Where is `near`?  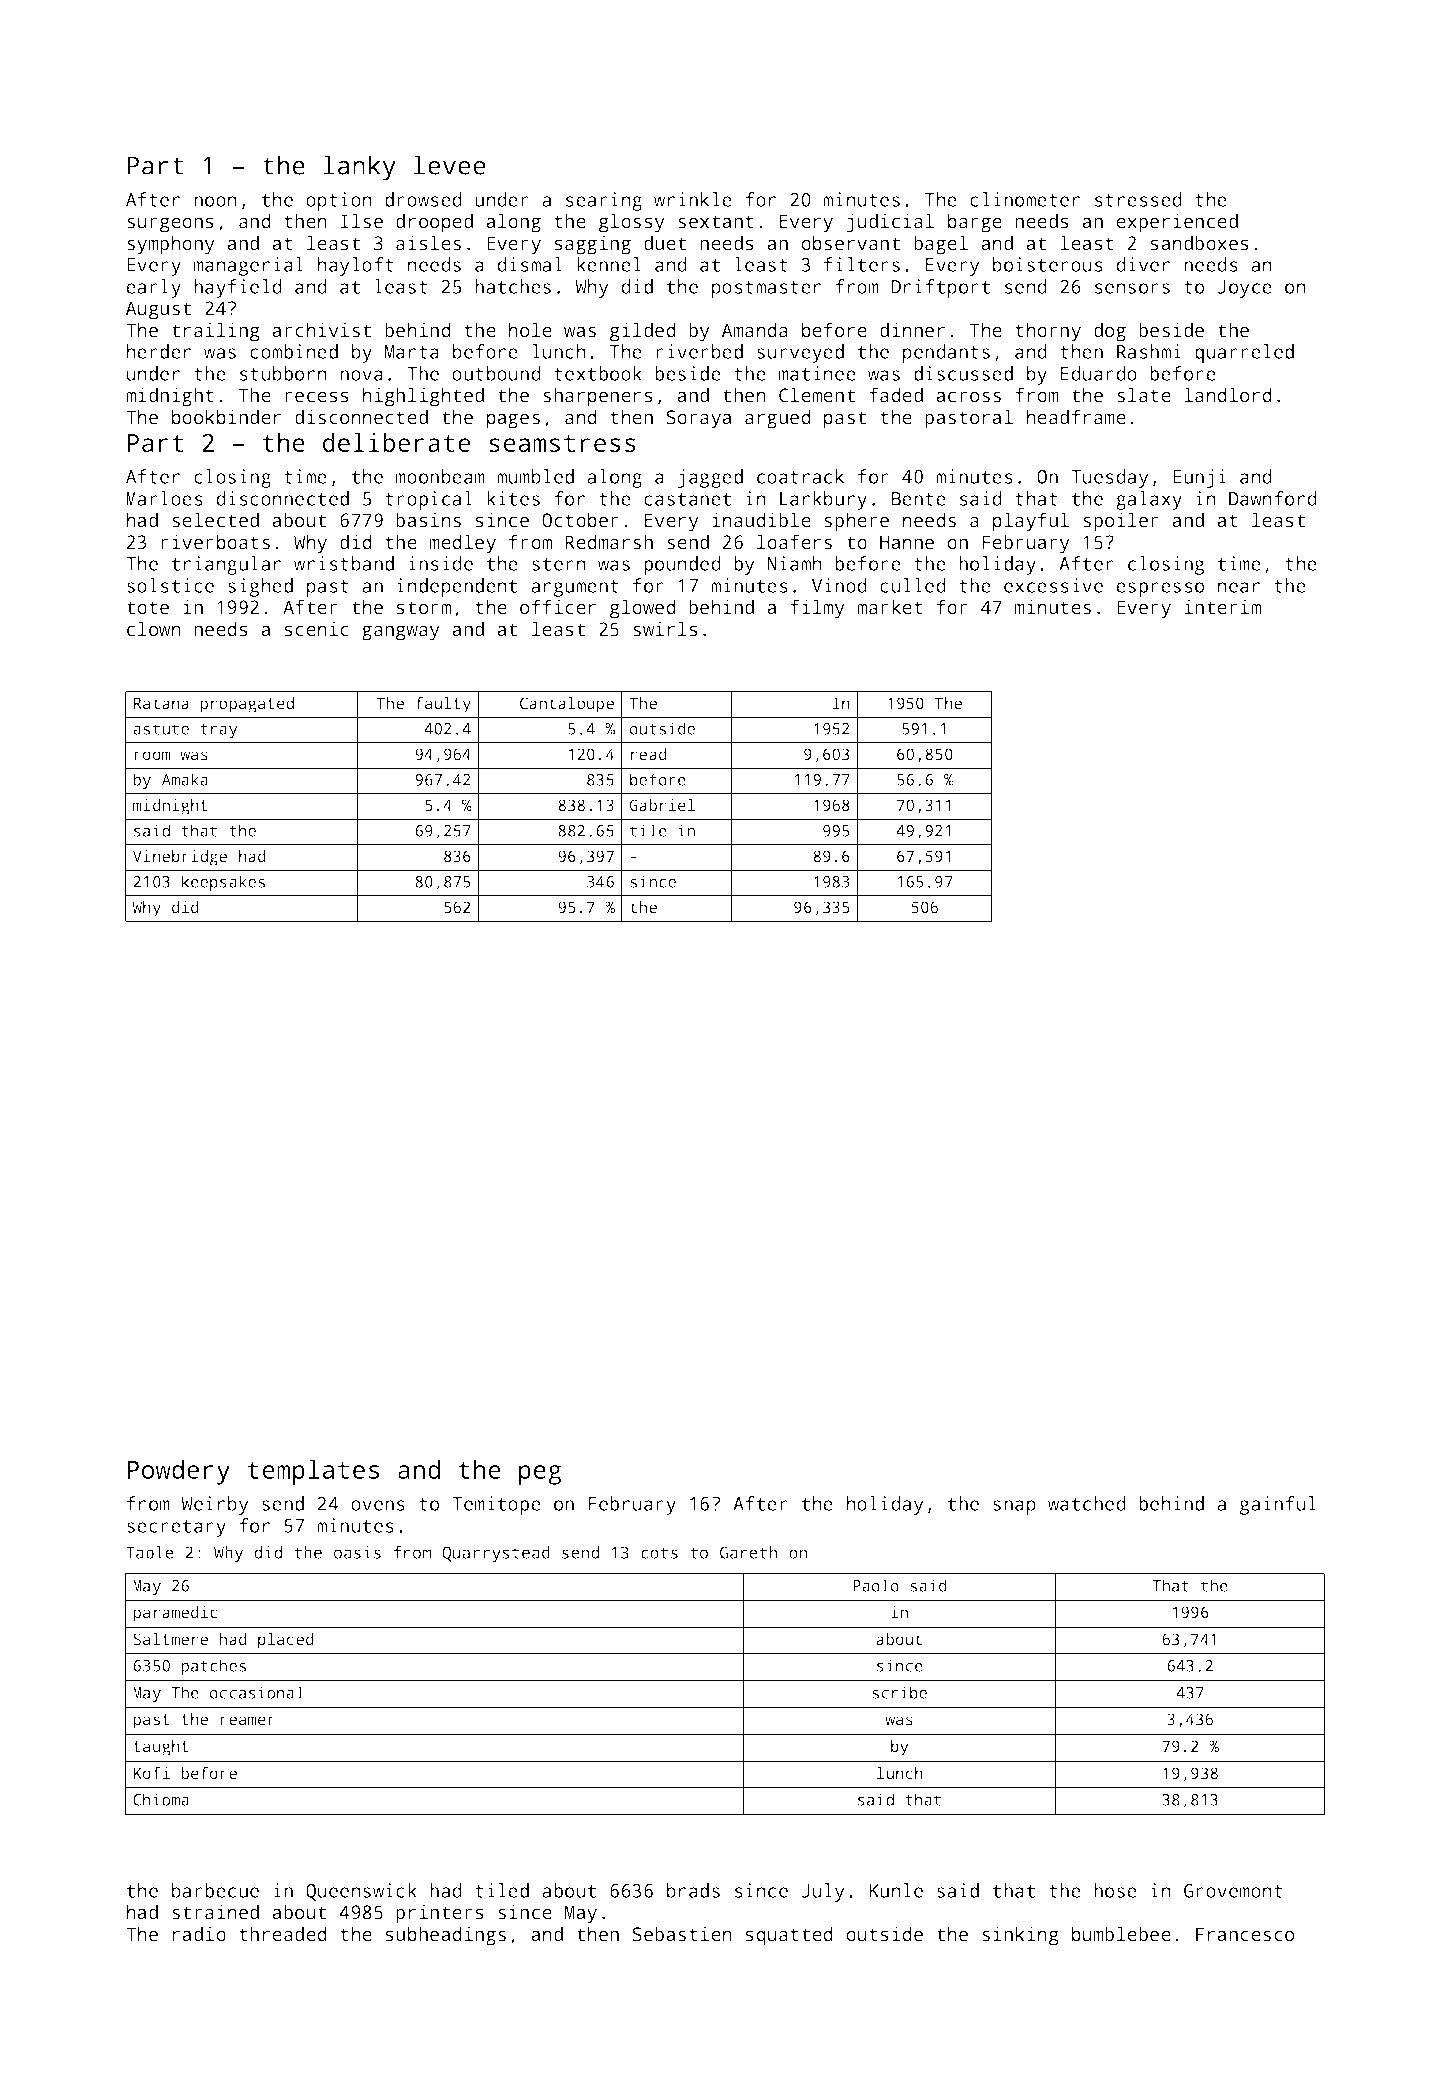 near is located at coordinates (1239, 587).
